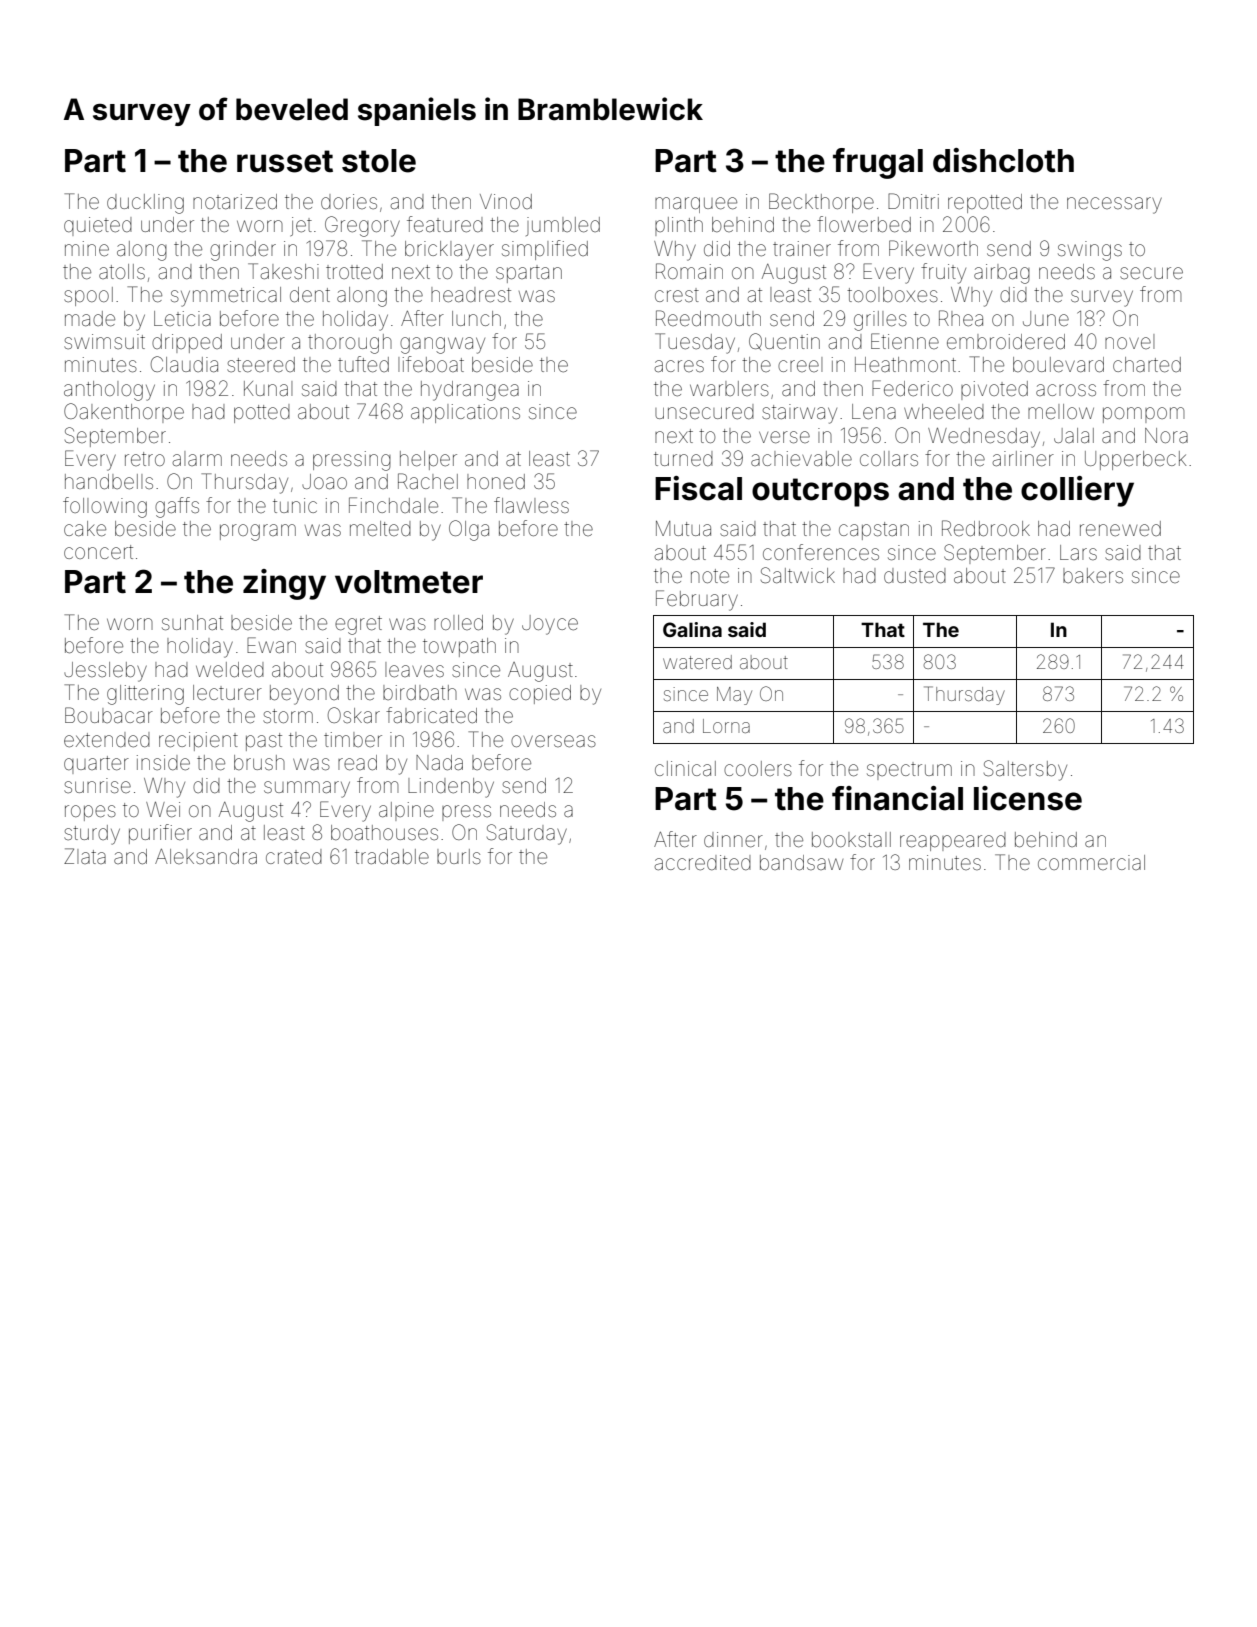 The image size is (1257, 1627). Describe the element at coordinates (284, 584) in the screenshot. I see `zingy` at that location.
